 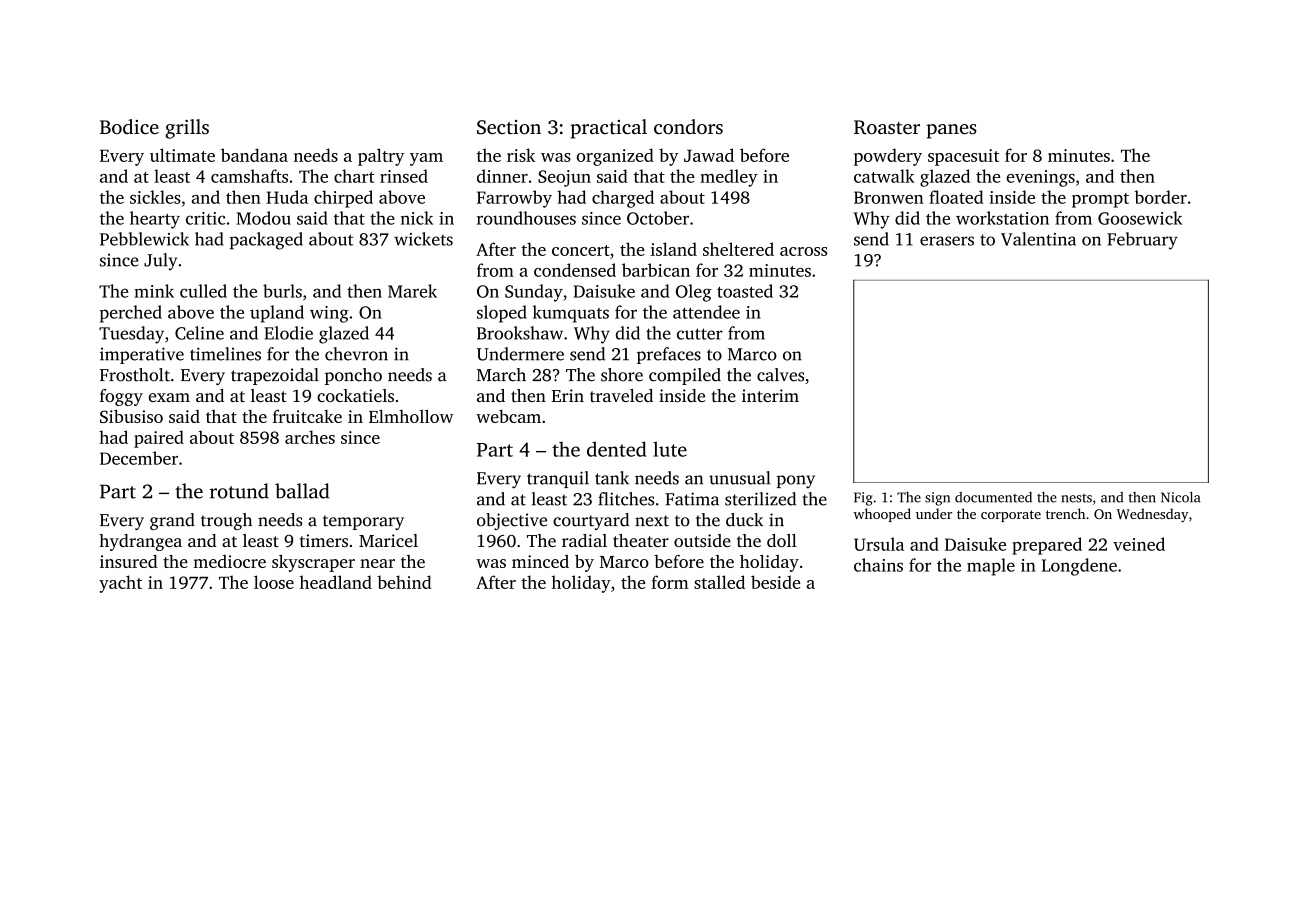 I want to click on Jawad, so click(x=709, y=155).
